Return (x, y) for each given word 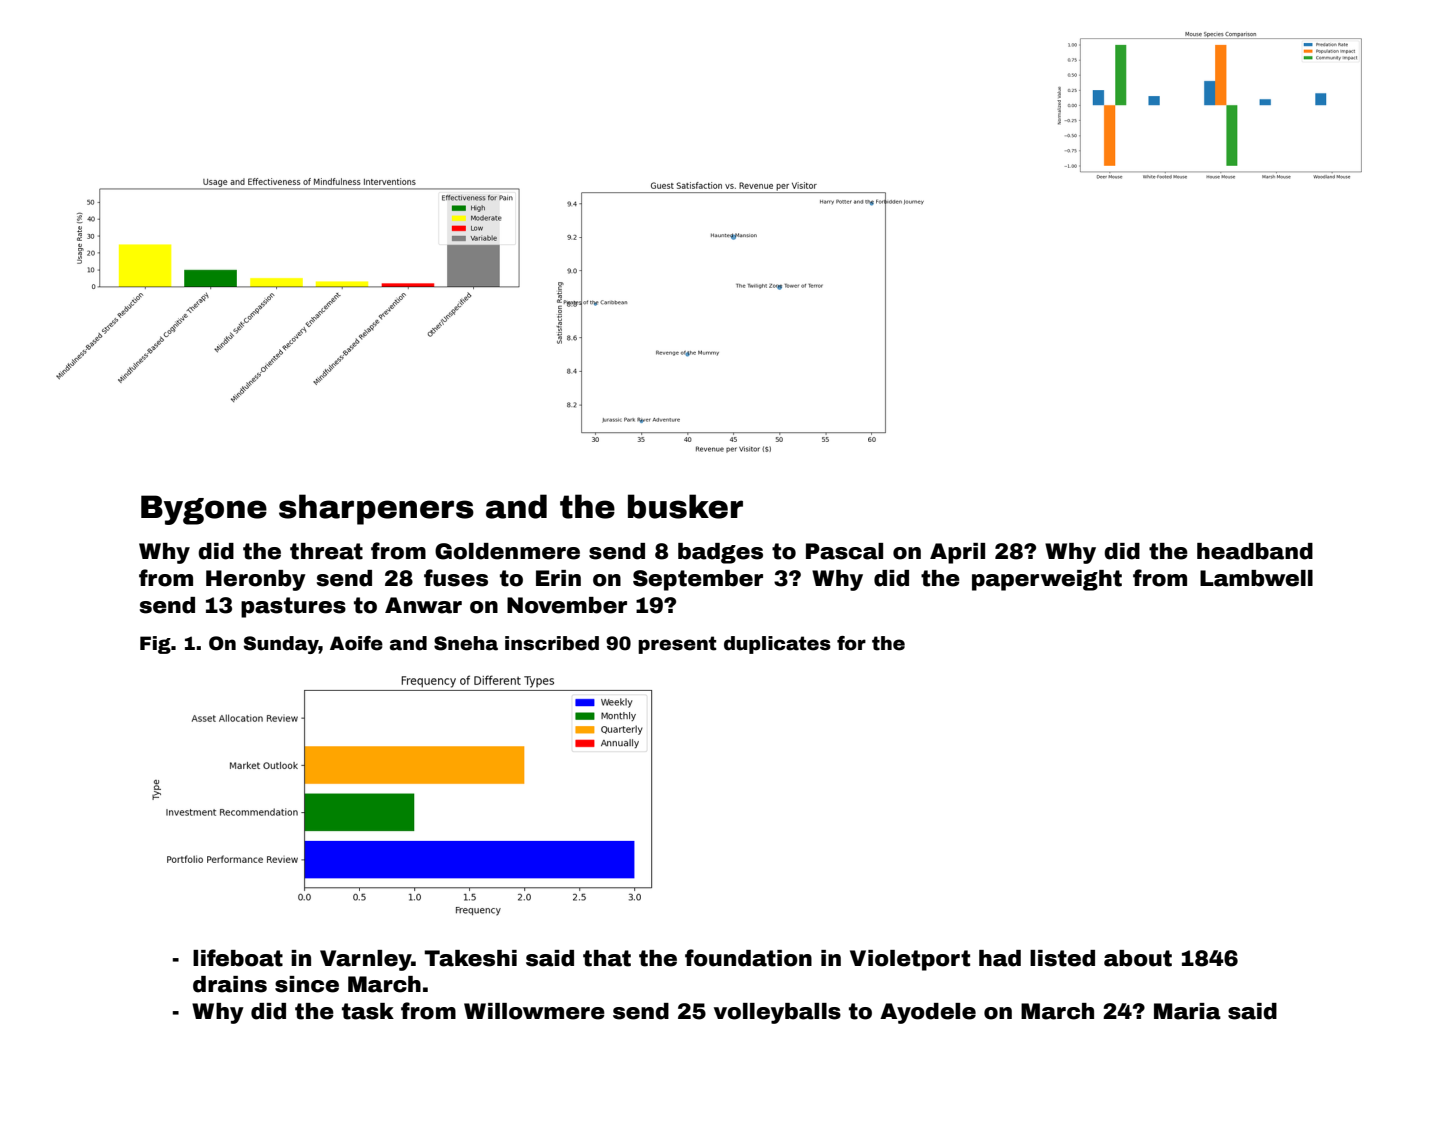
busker (685, 506)
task (368, 1011)
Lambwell (1256, 578)
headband (1255, 551)
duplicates (777, 645)
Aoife (356, 643)
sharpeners (376, 509)
